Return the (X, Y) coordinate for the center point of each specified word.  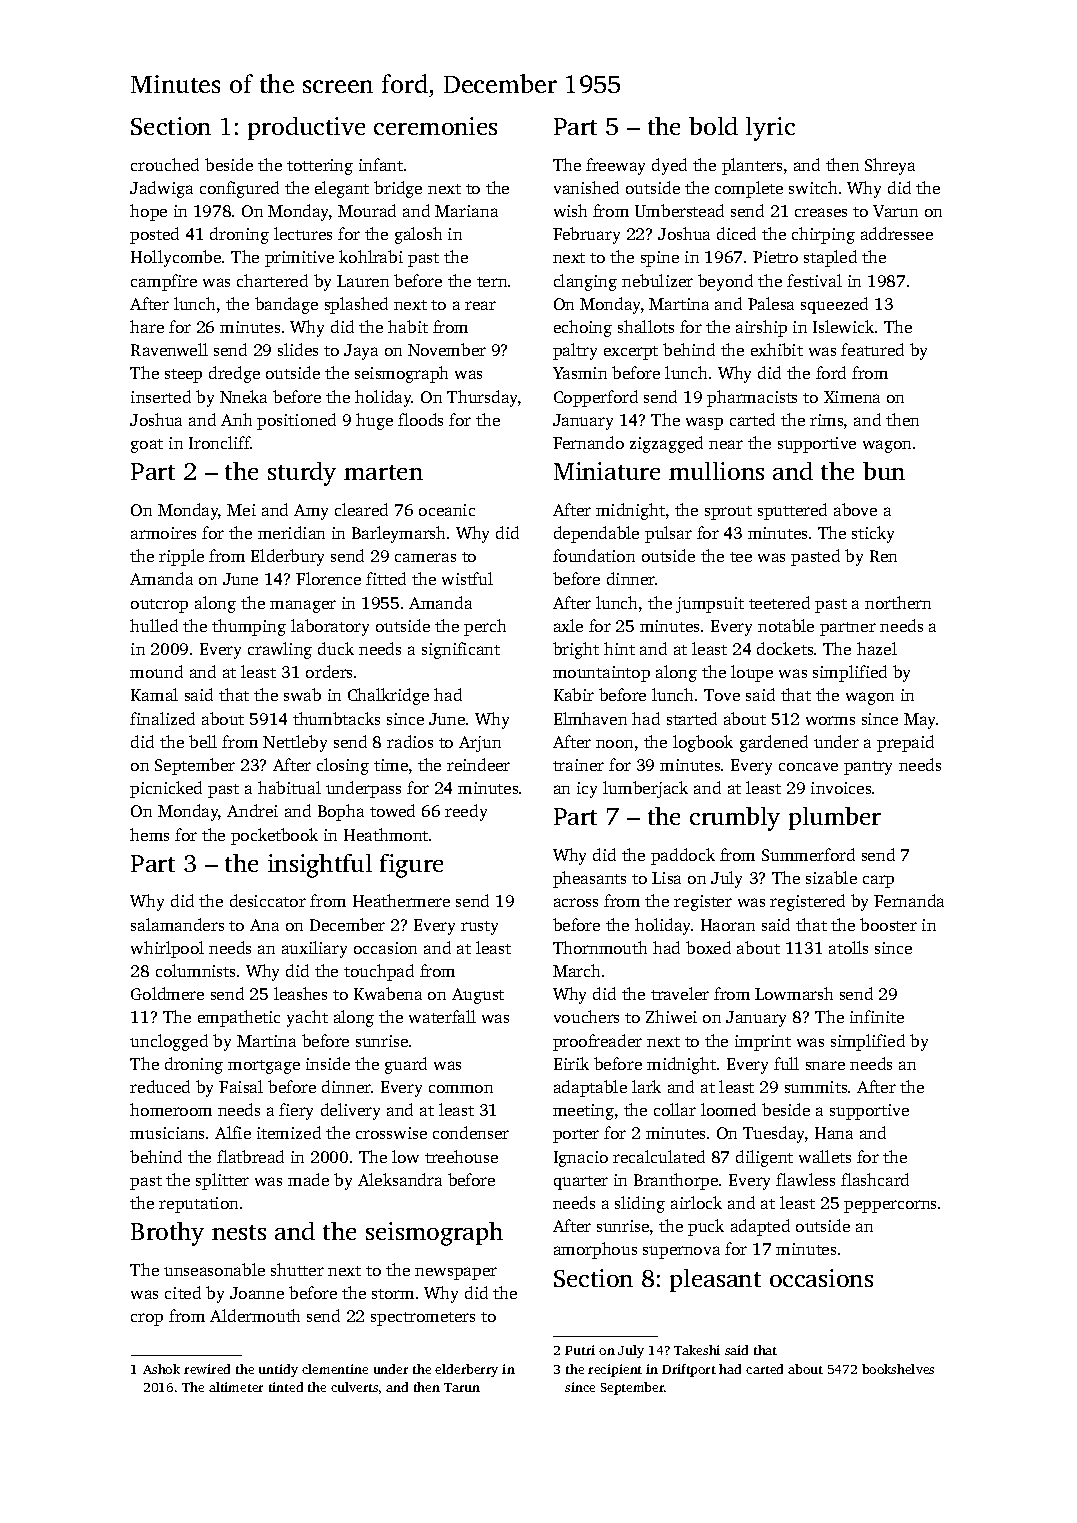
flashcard (875, 1179)
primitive (299, 259)
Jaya (361, 352)
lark (646, 1086)
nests (239, 1232)
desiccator (268, 900)
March (576, 970)
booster (888, 924)
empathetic (239, 1018)
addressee (897, 233)
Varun (895, 211)
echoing (583, 328)
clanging (585, 282)
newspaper (456, 1273)
